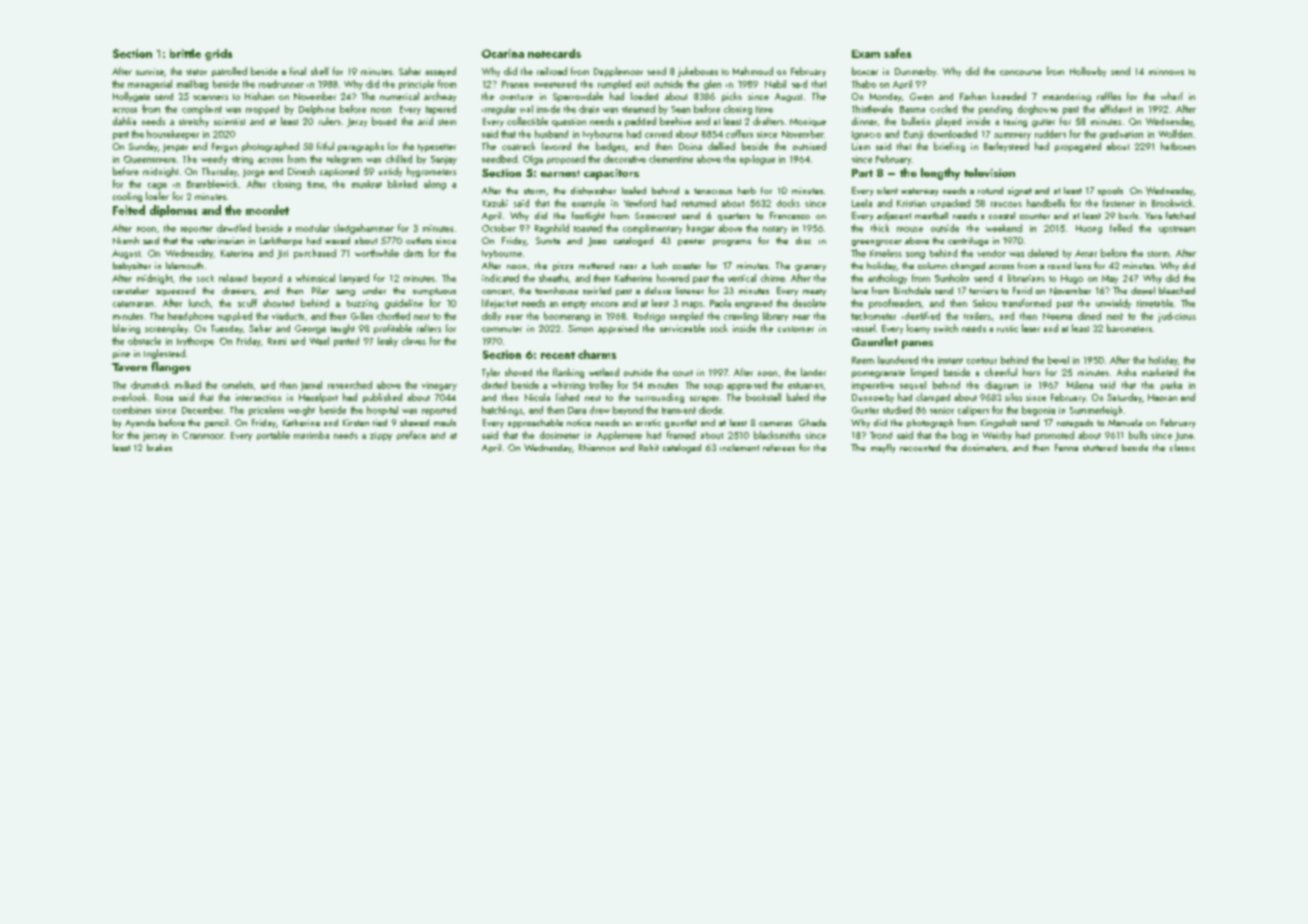  I want to click on safes, so click(897, 53).
